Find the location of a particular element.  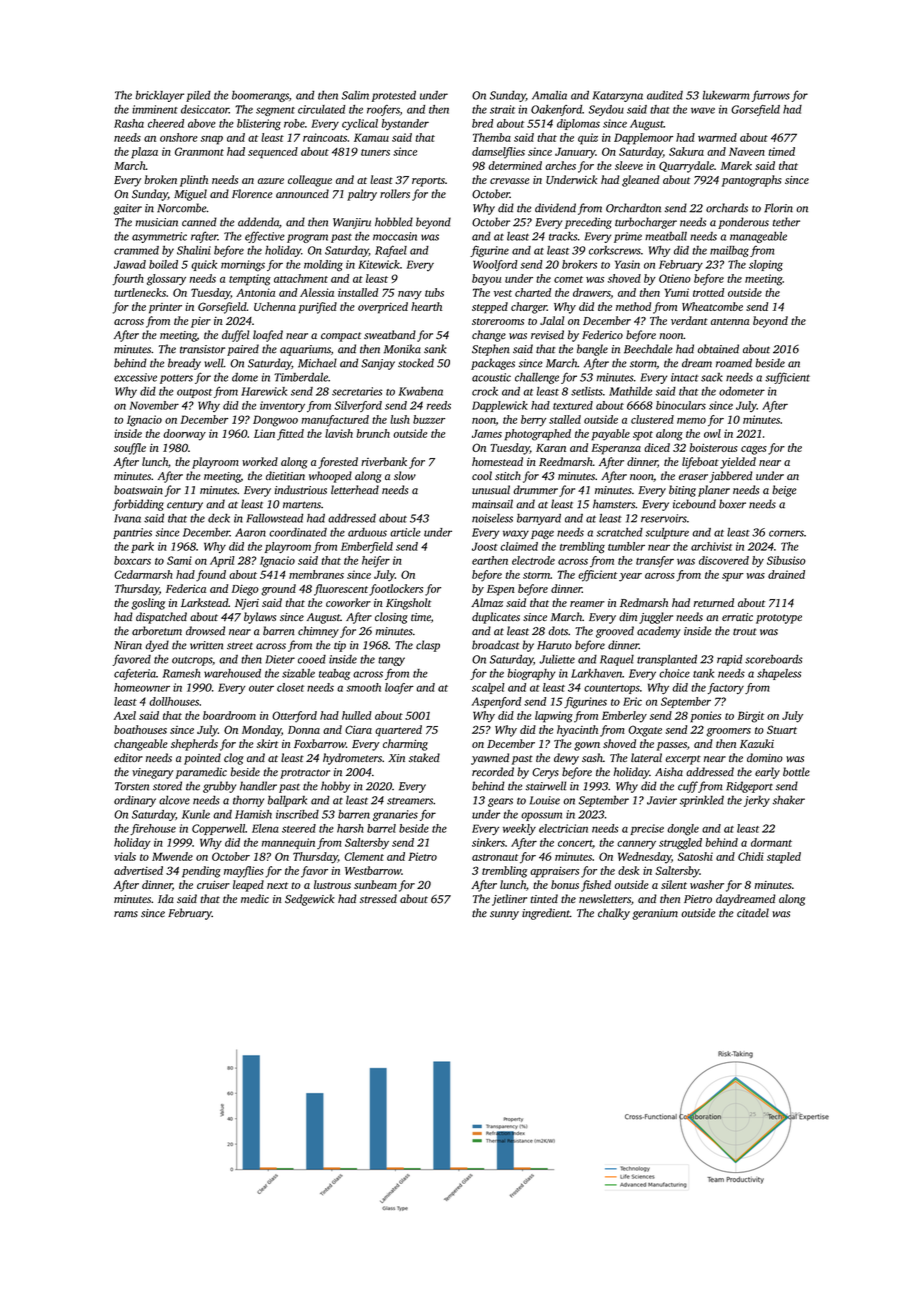

Cedarmarsh is located at coordinates (143, 574).
